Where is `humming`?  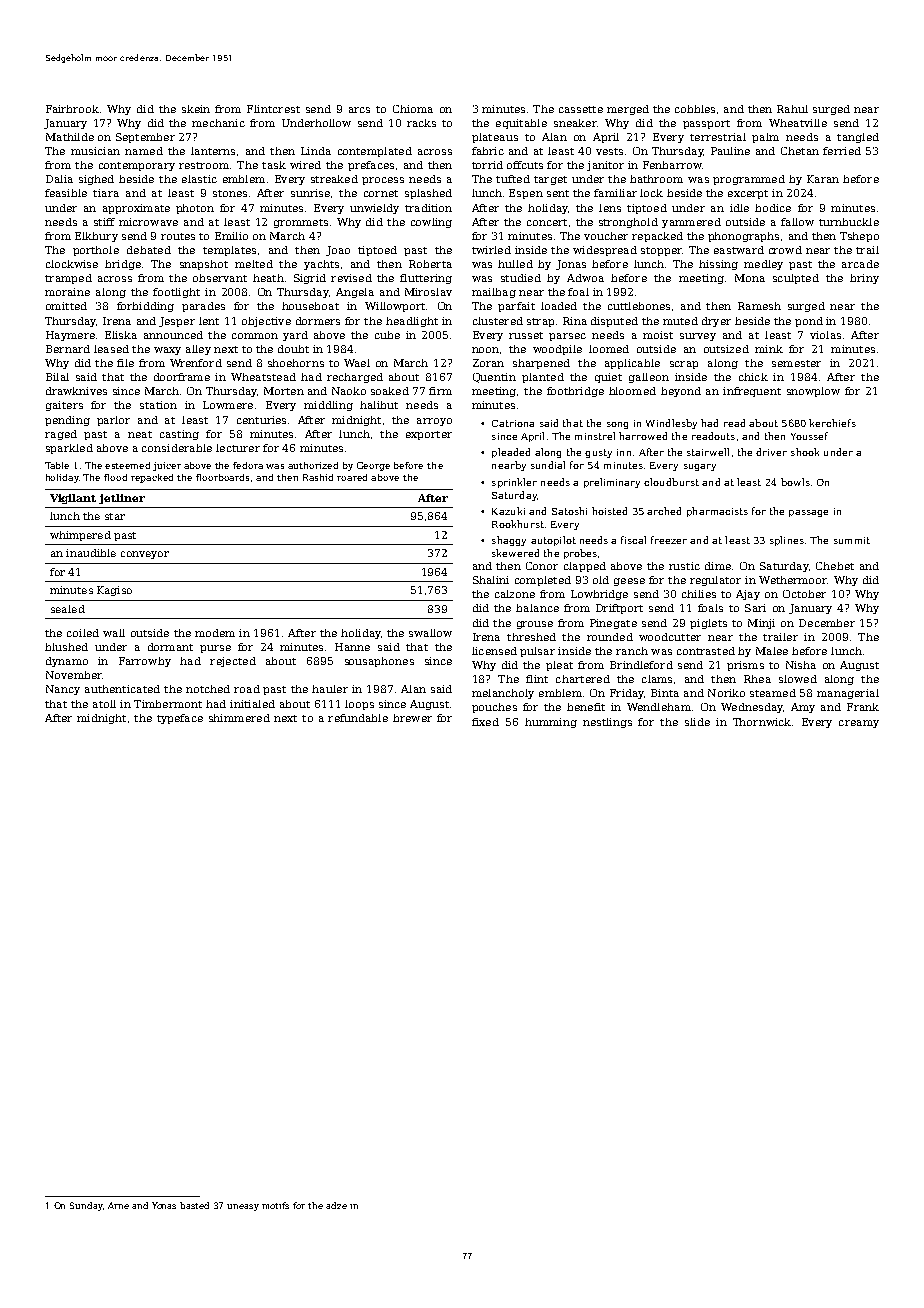 humming is located at coordinates (551, 723).
